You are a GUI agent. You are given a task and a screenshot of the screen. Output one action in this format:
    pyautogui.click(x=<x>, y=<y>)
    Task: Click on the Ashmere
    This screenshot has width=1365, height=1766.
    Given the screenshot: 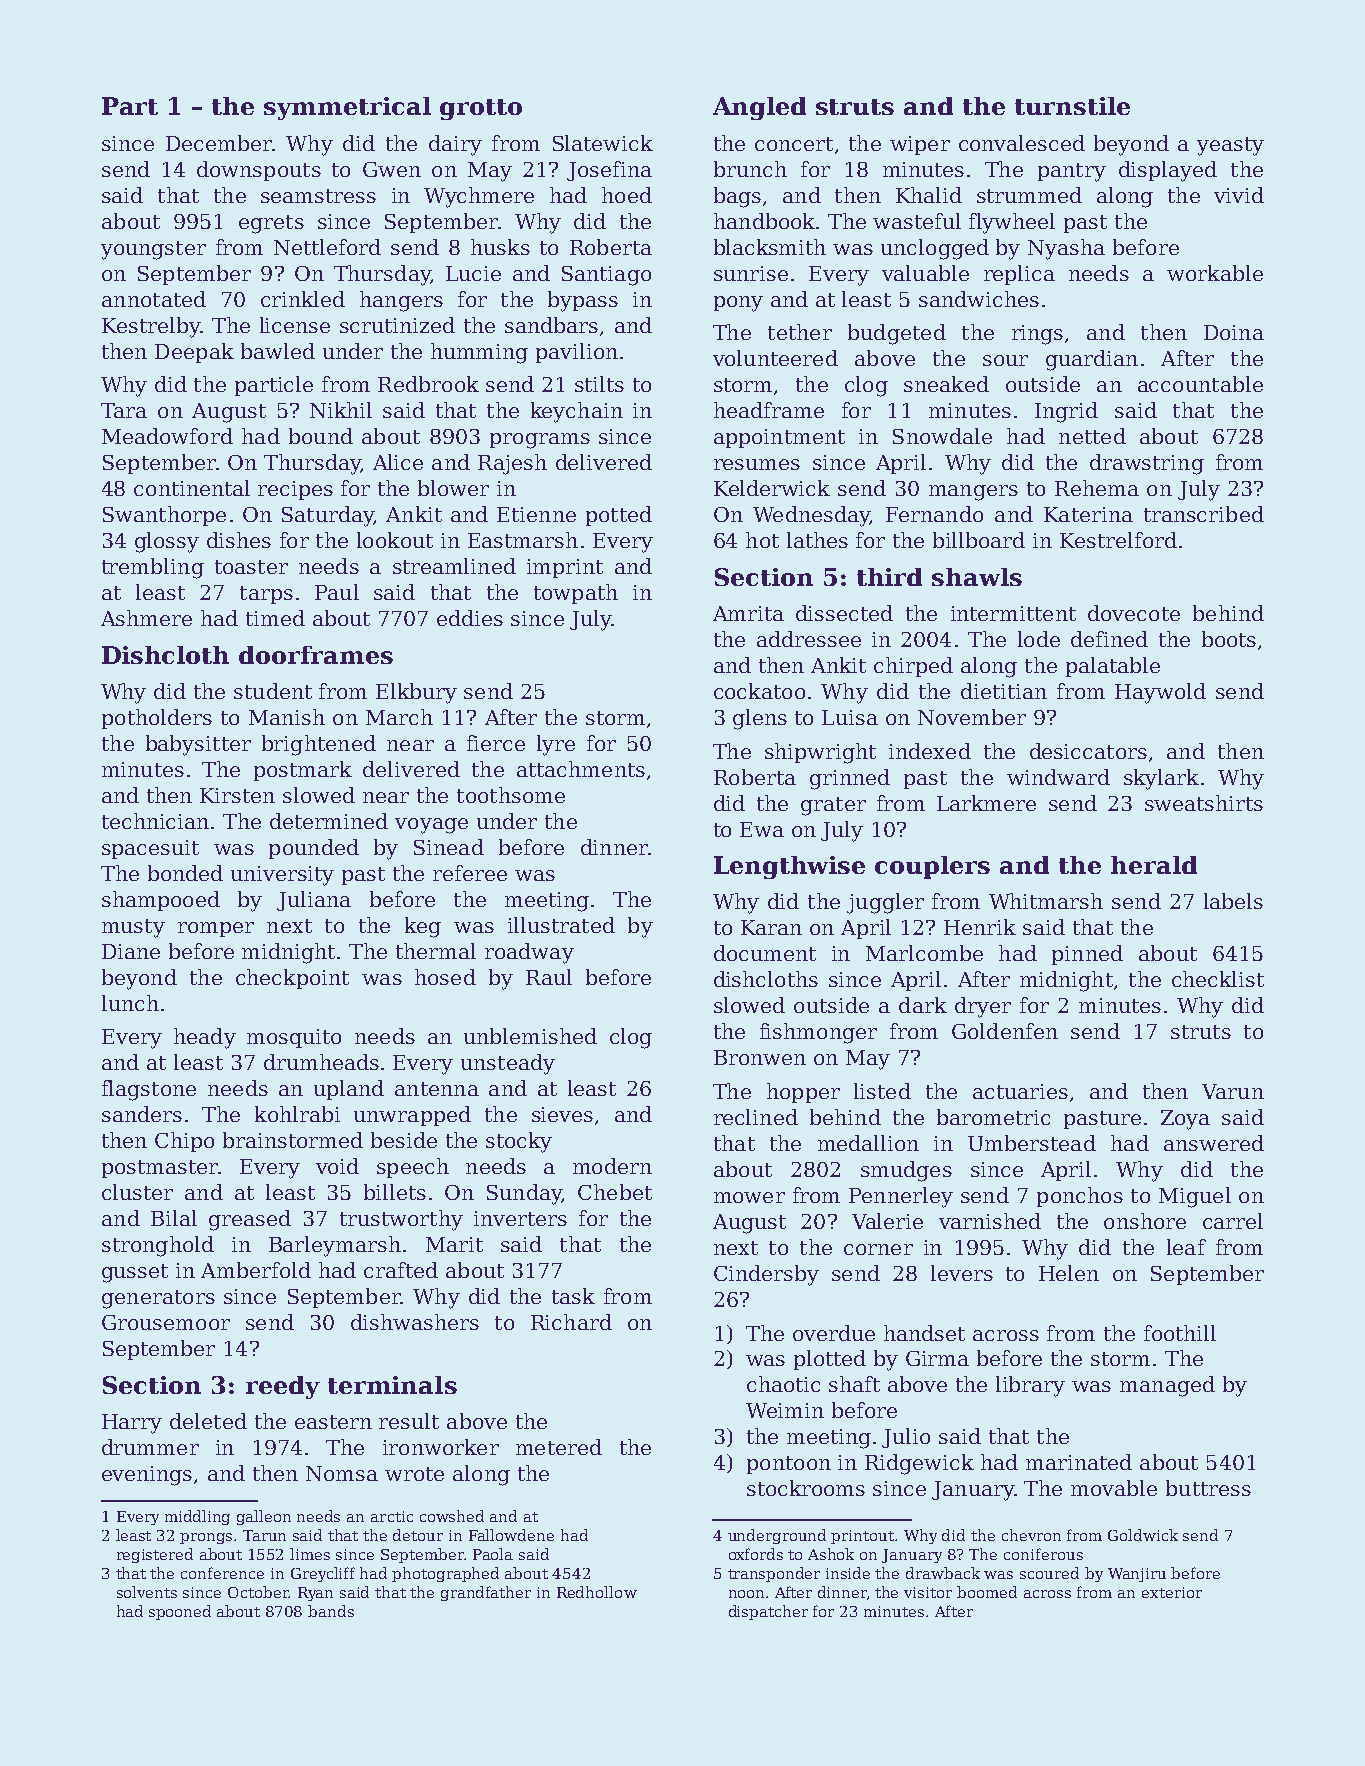 What is the action you would take?
    pyautogui.click(x=146, y=618)
